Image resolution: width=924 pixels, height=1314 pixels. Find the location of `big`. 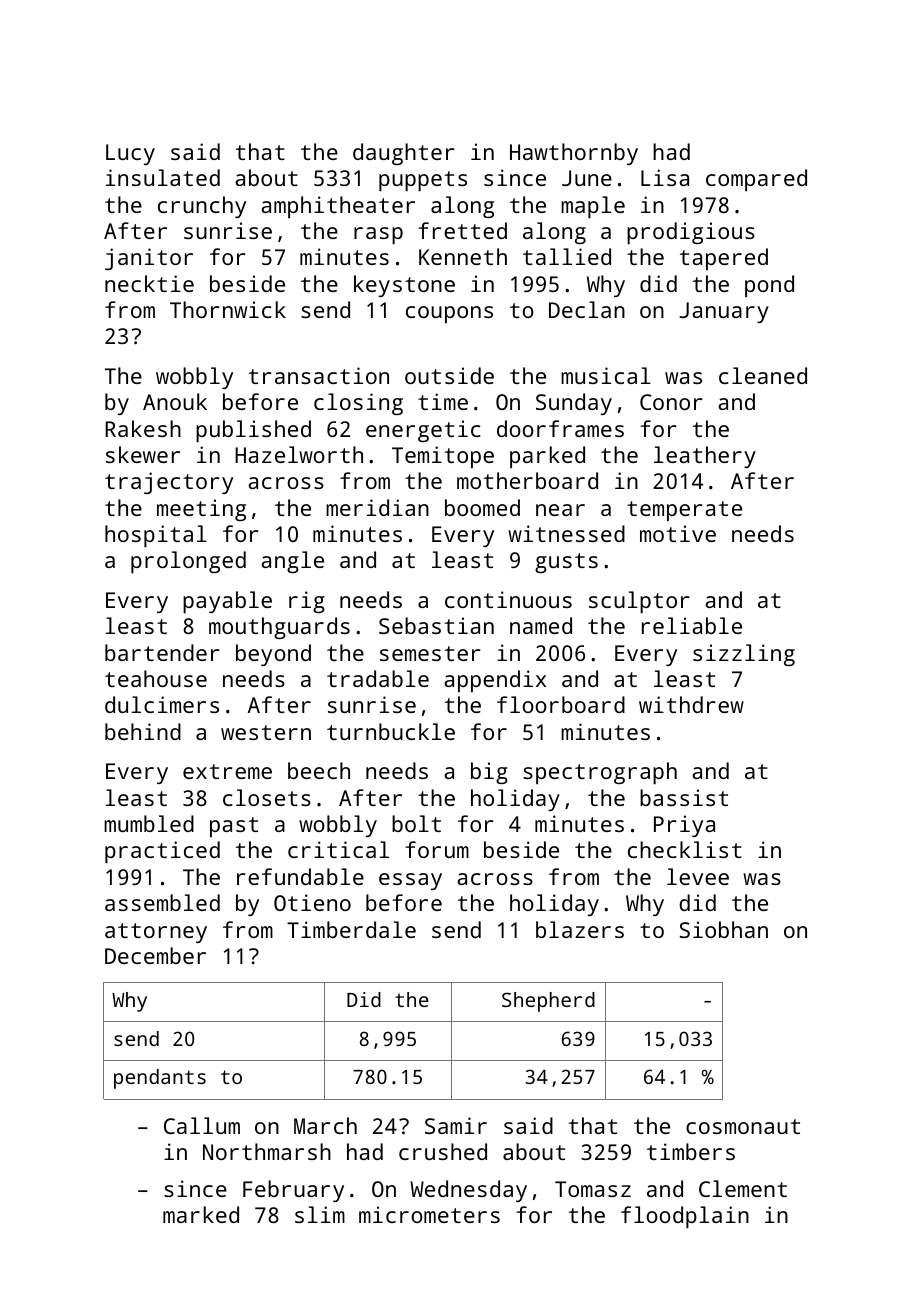

big is located at coordinates (489, 773).
